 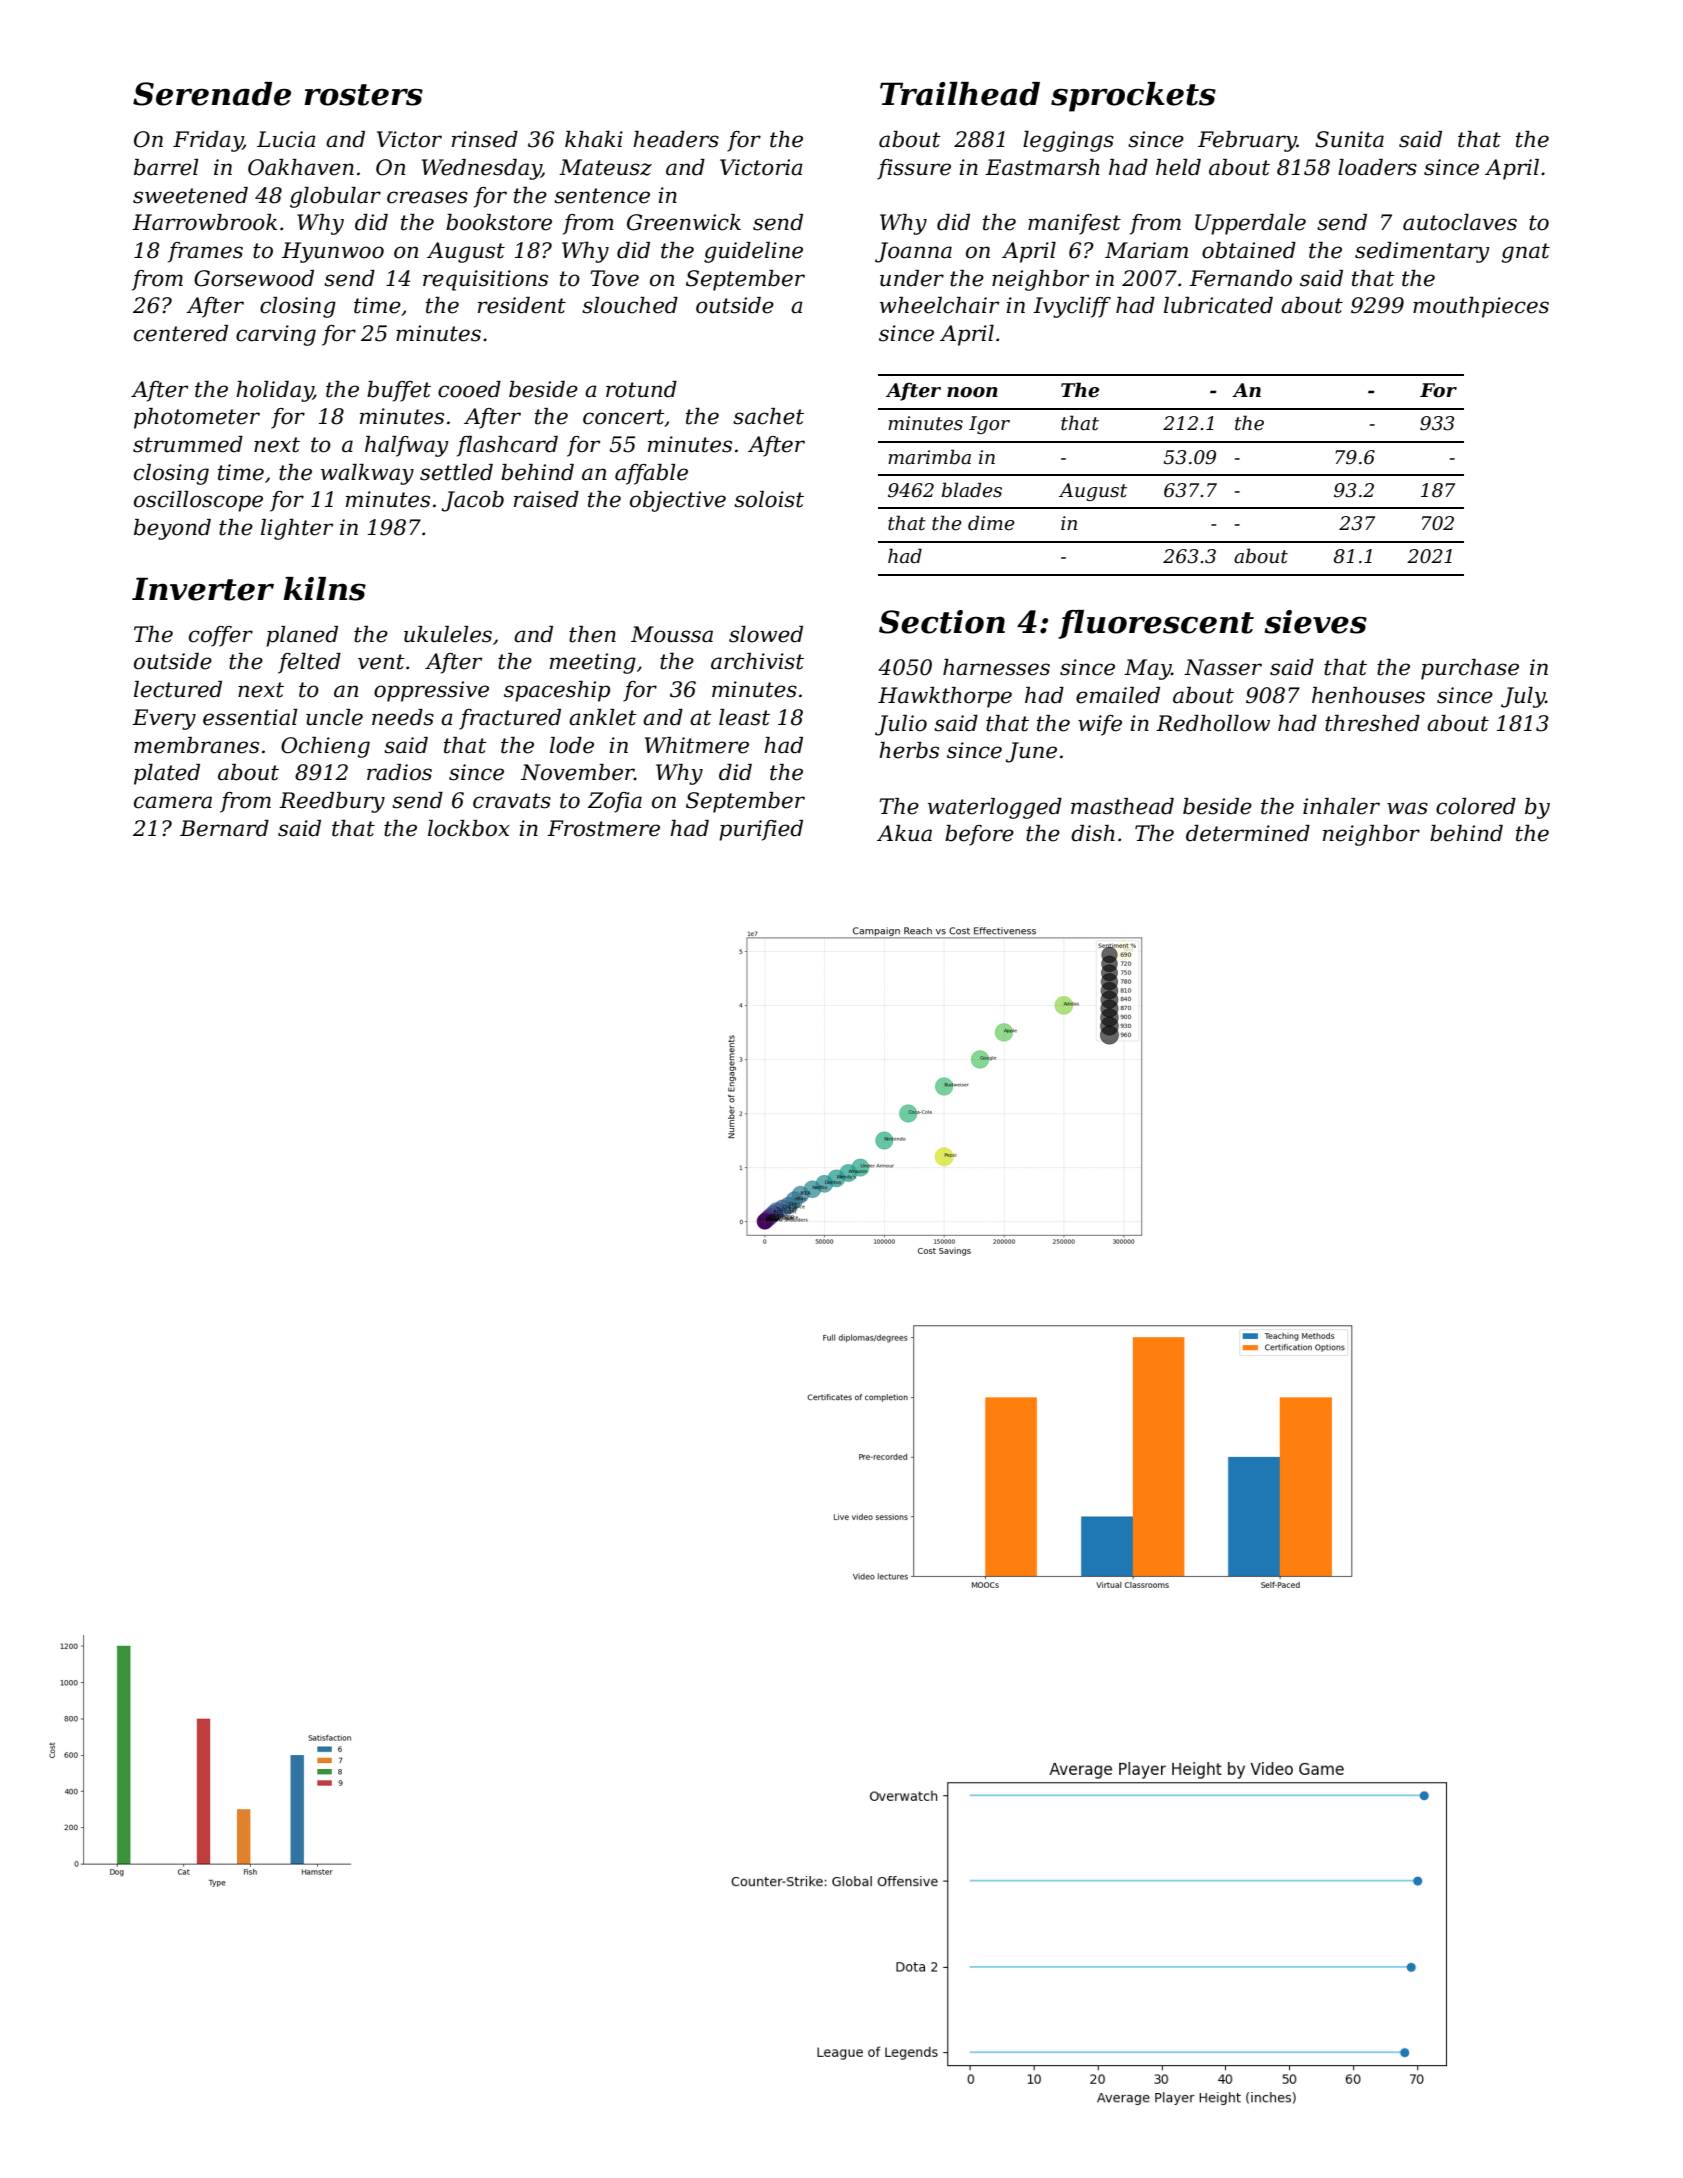 I want to click on felted, so click(x=309, y=663).
